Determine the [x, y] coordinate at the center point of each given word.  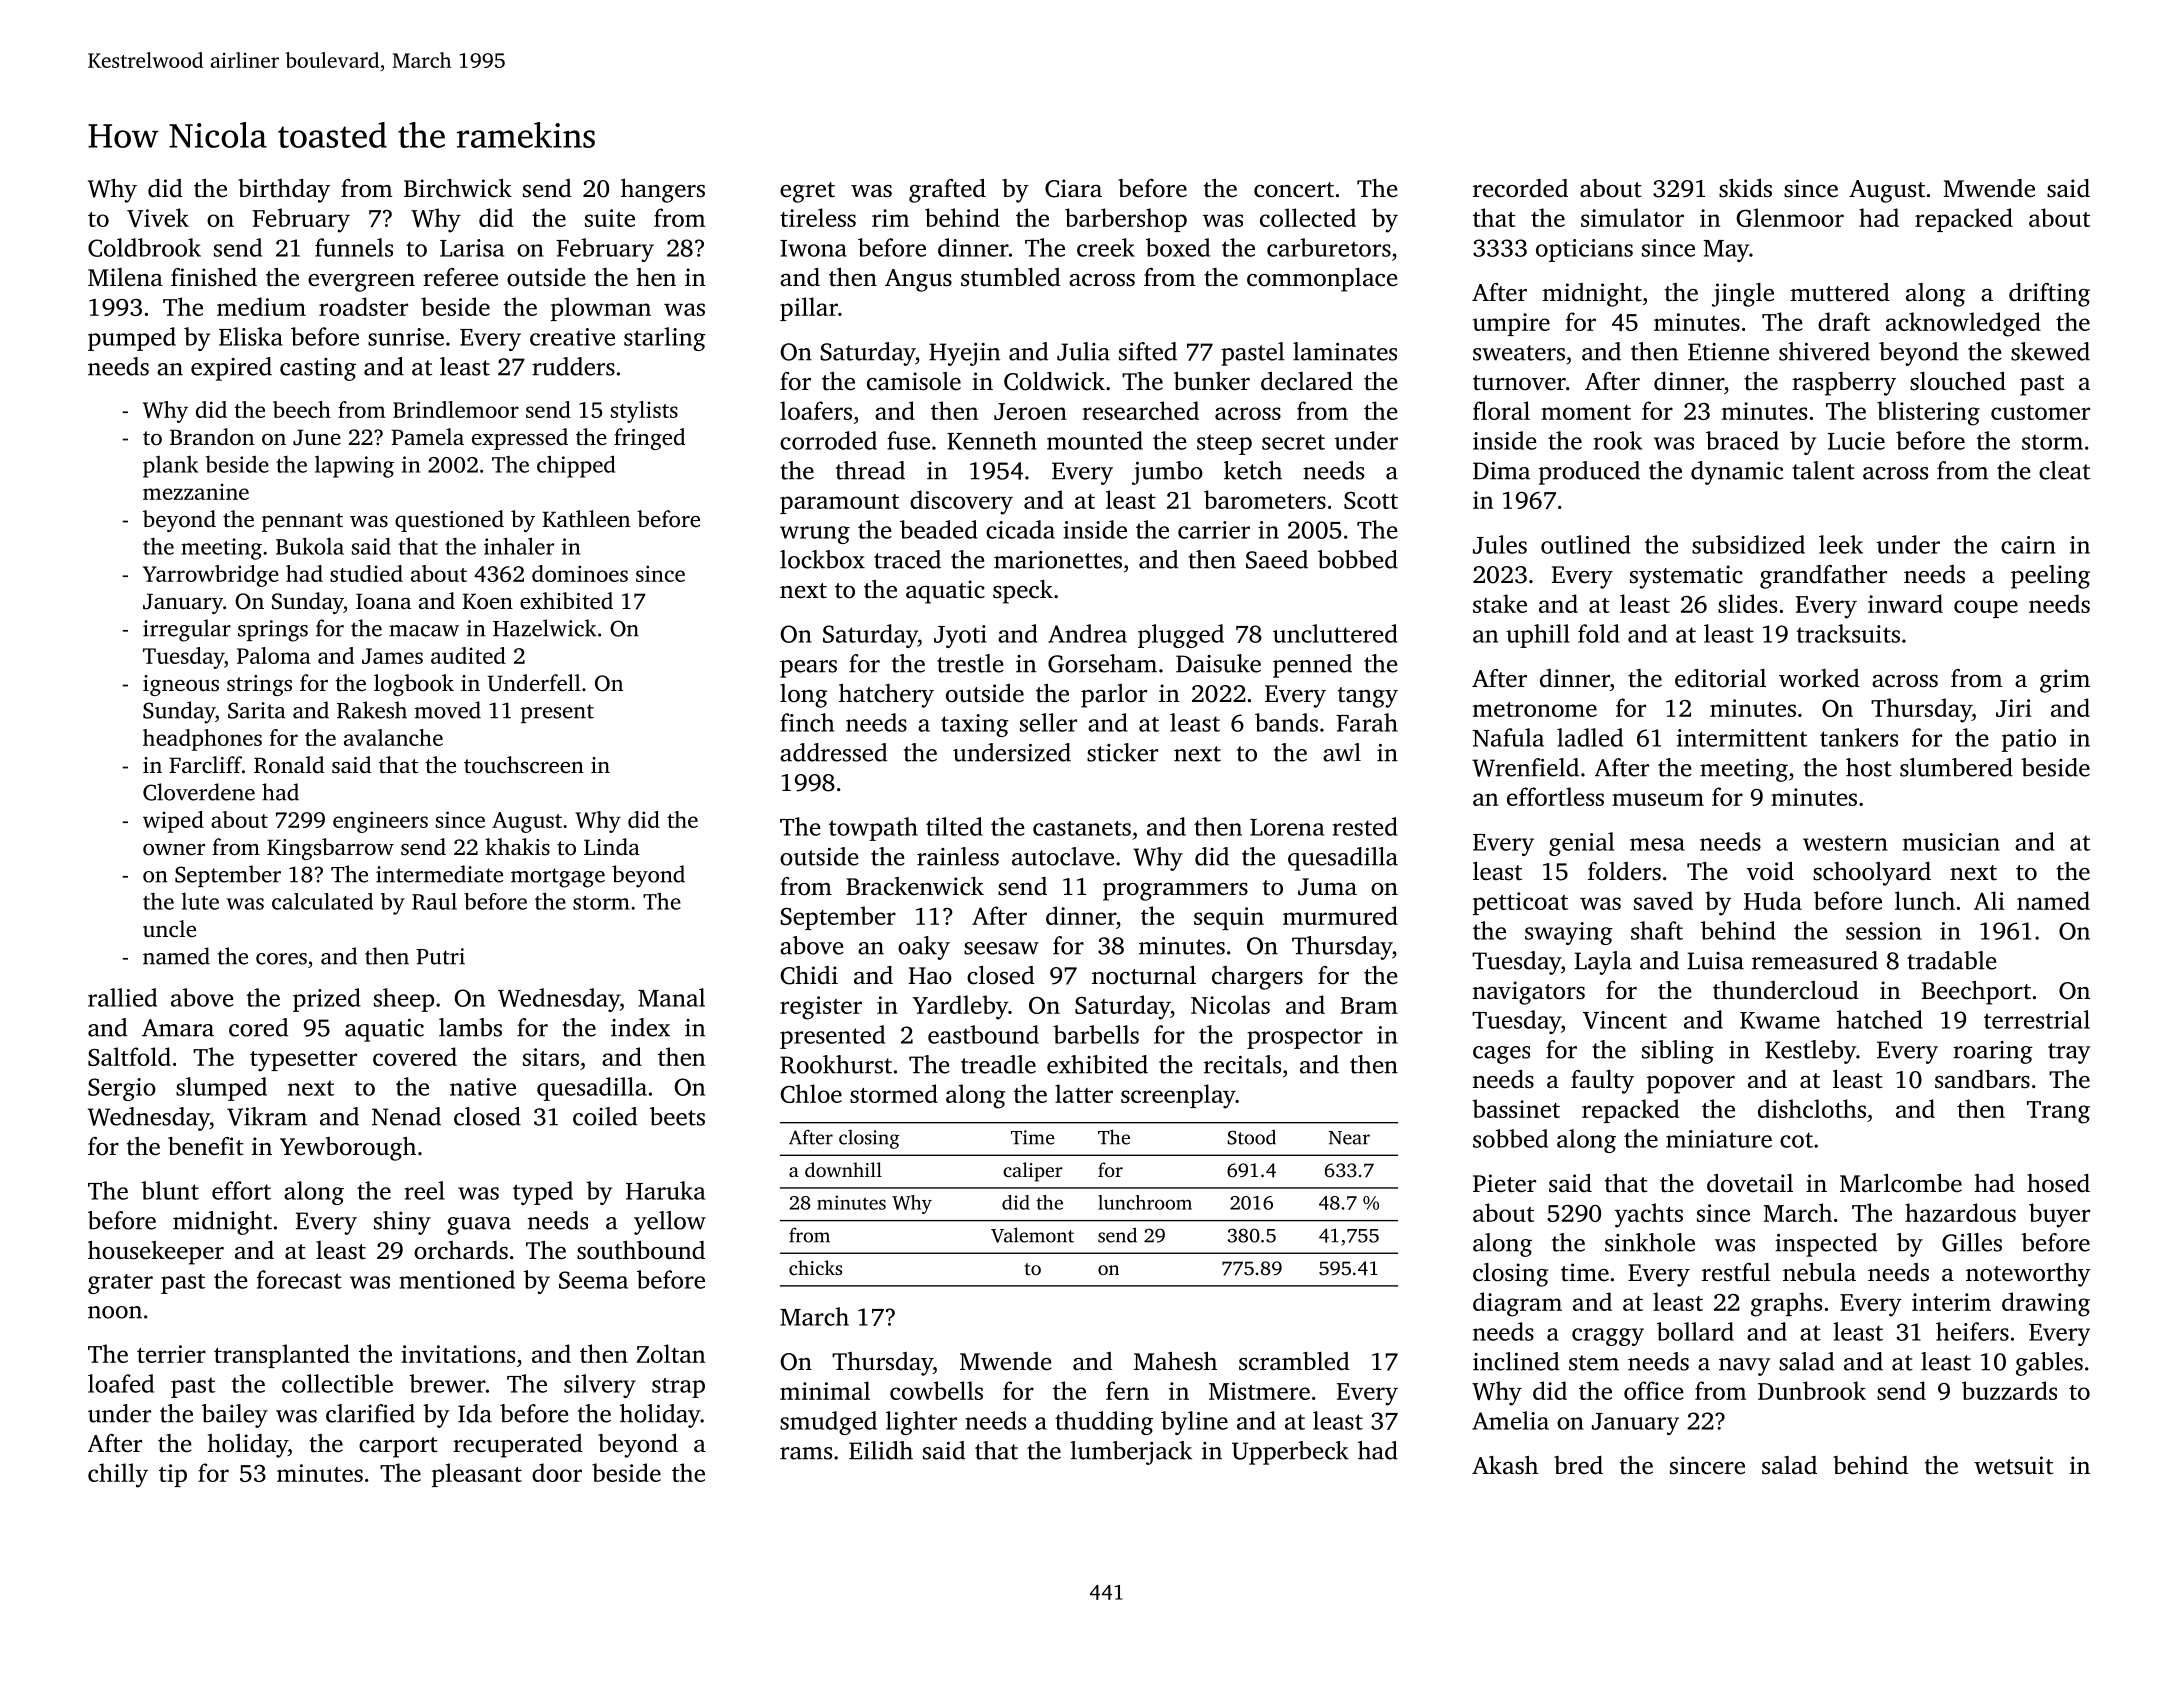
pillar [809, 309]
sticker [1122, 752]
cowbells [936, 1390]
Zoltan [671, 1353]
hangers [663, 191]
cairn [2028, 545]
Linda [612, 847]
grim [2065, 681]
